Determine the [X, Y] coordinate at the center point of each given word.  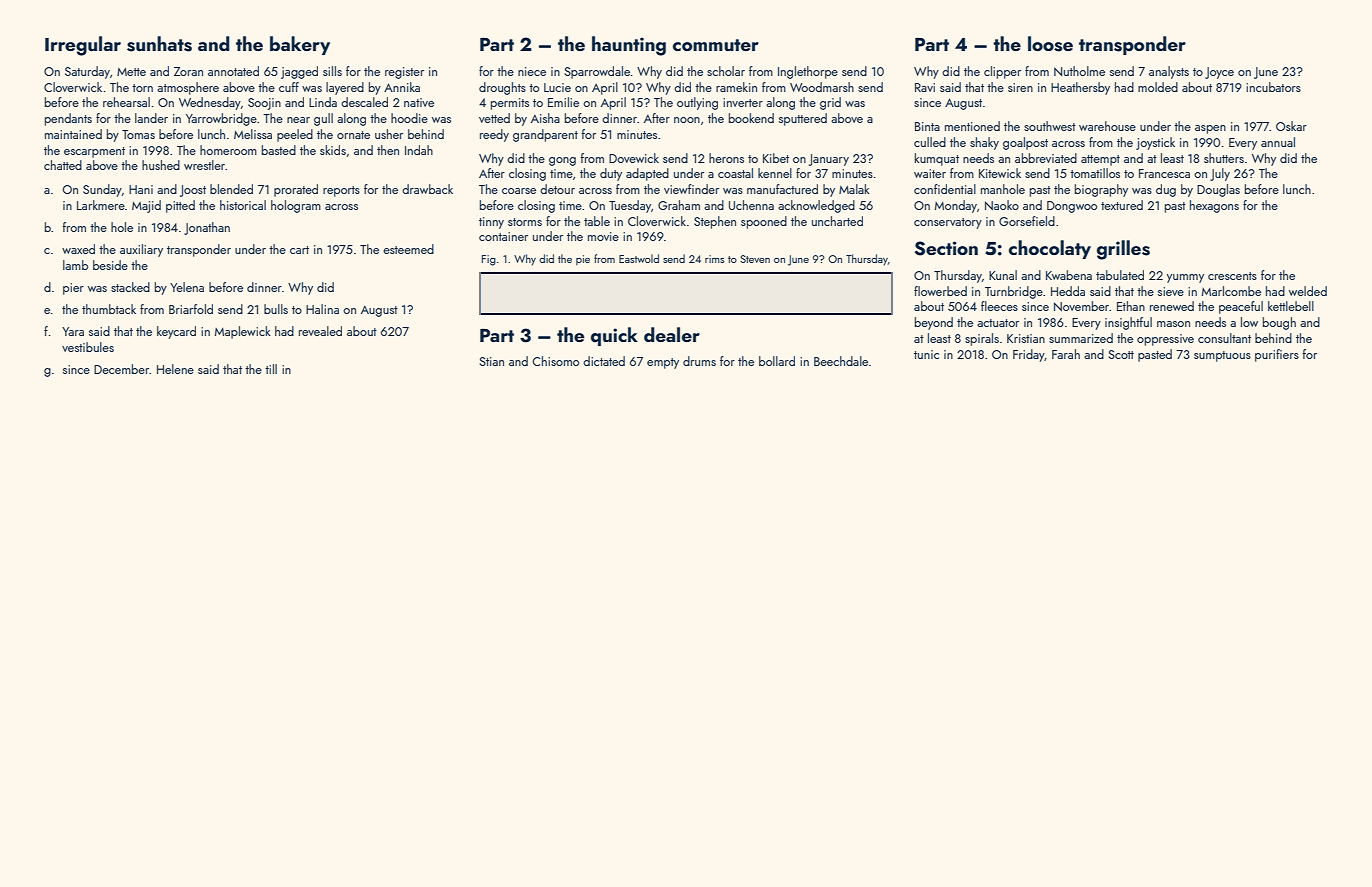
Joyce [1219, 73]
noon [687, 120]
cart [299, 250]
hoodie [409, 118]
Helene [175, 369]
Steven [755, 259]
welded [1308, 291]
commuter [716, 45]
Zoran [188, 71]
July [1220, 174]
